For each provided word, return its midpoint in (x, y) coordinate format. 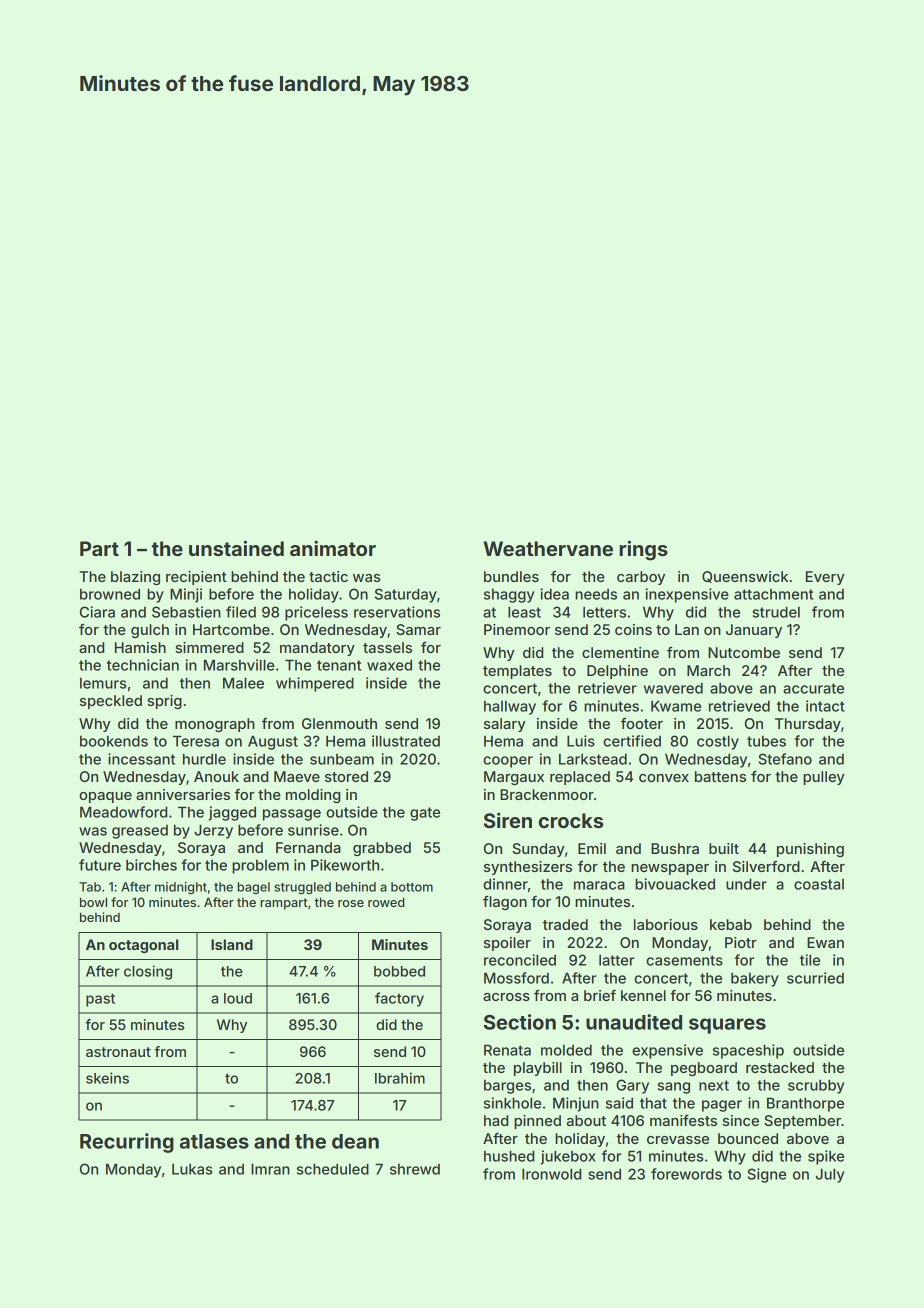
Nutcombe (744, 652)
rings (643, 550)
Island (232, 944)
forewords (686, 1174)
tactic (328, 576)
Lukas (192, 1169)
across (506, 997)
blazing (135, 578)
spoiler (507, 944)
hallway (510, 708)
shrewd (415, 1169)
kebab (731, 924)
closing (148, 972)
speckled (111, 702)
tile (810, 960)
